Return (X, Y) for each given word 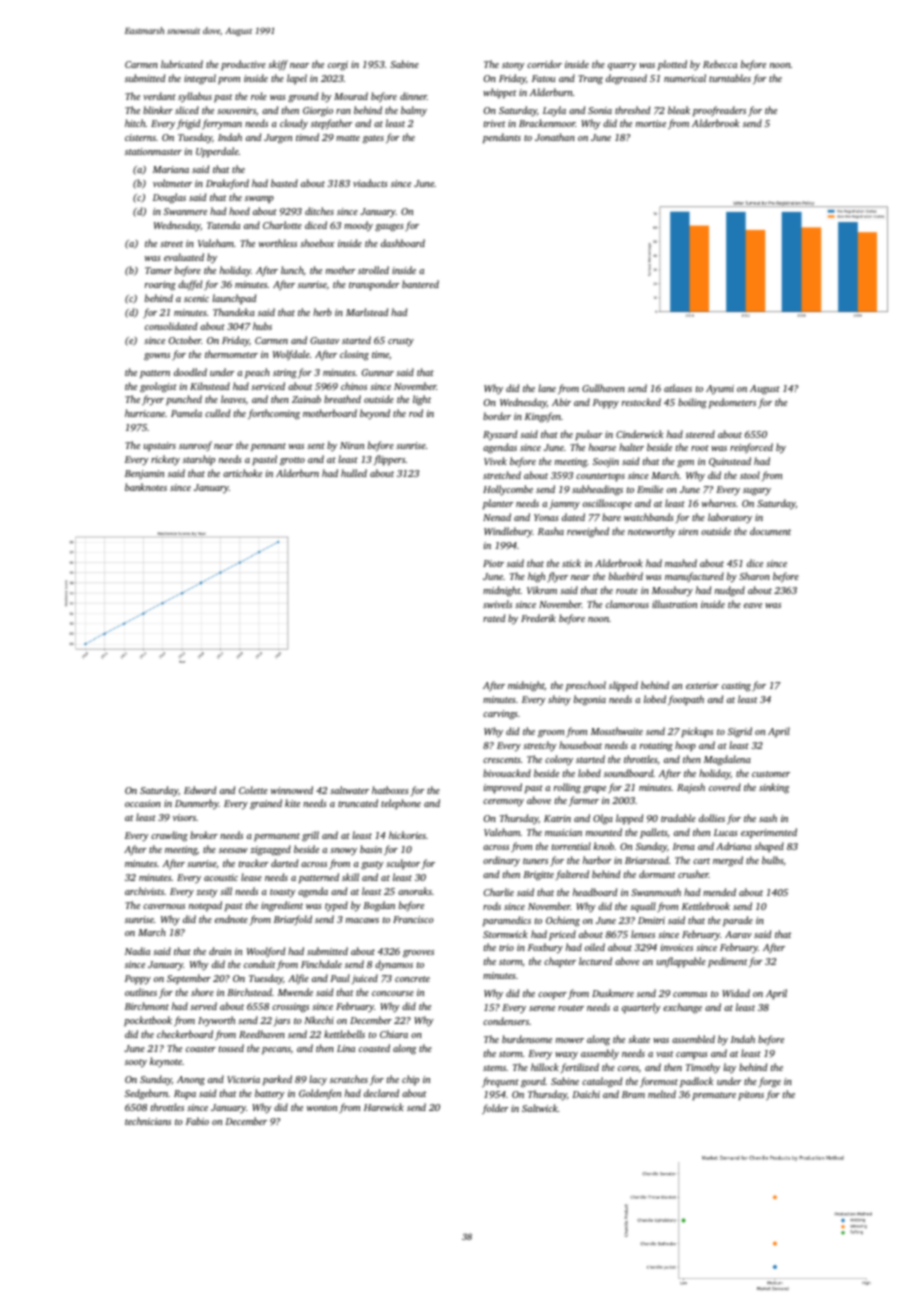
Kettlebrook (706, 906)
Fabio (197, 1121)
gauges (389, 228)
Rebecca (720, 64)
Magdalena (727, 760)
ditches (319, 211)
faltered (572, 875)
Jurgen (278, 139)
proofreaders (719, 111)
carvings (500, 715)
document (770, 531)
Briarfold (293, 920)
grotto (292, 461)
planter (498, 504)
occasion (143, 803)
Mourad (351, 96)
